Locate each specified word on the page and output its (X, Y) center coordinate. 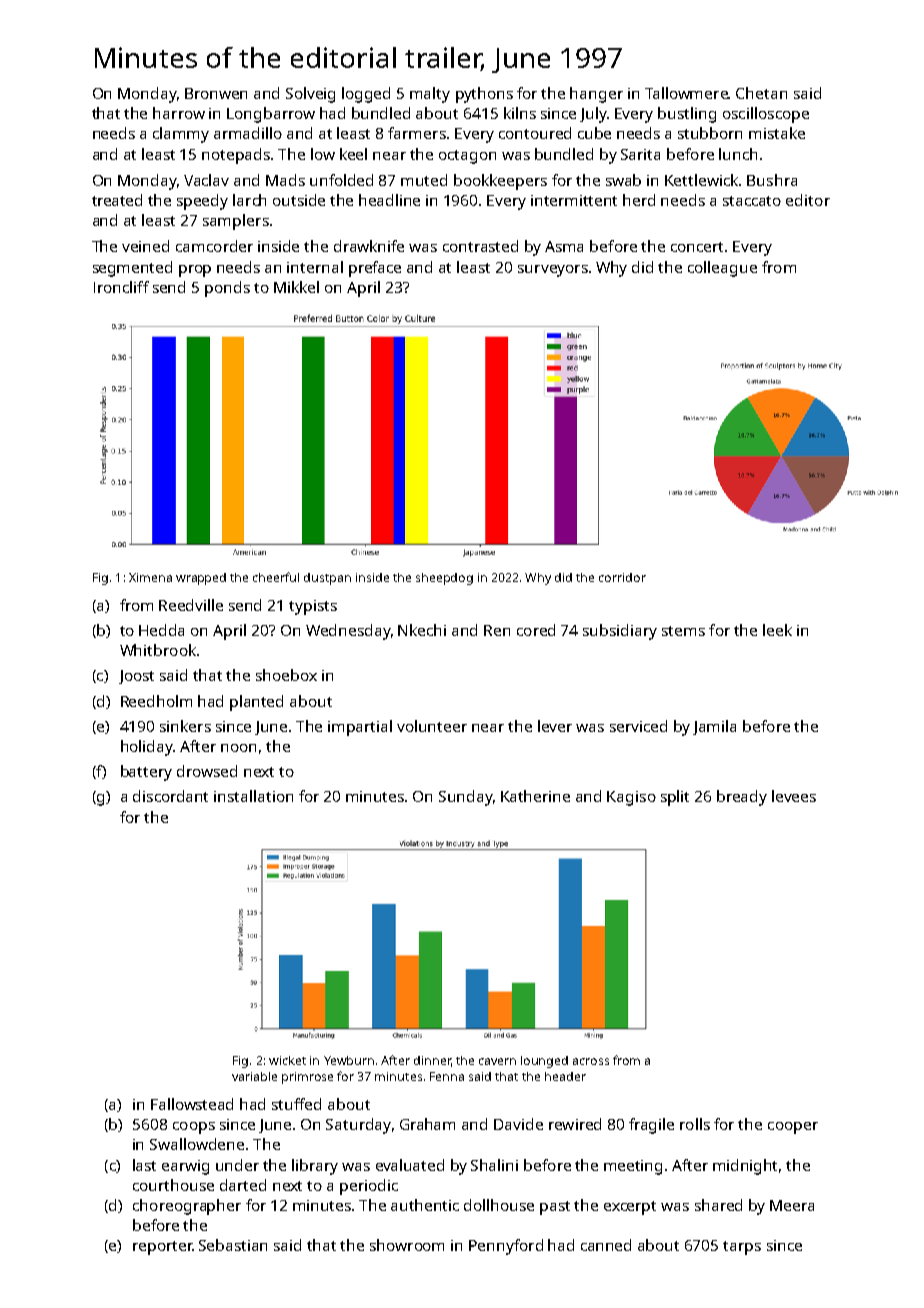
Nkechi (422, 630)
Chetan (761, 93)
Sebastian (233, 1245)
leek (777, 630)
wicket (287, 1060)
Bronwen (216, 93)
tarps (742, 1248)
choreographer (187, 1207)
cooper (793, 1128)
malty (430, 95)
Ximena (150, 577)
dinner (432, 1060)
